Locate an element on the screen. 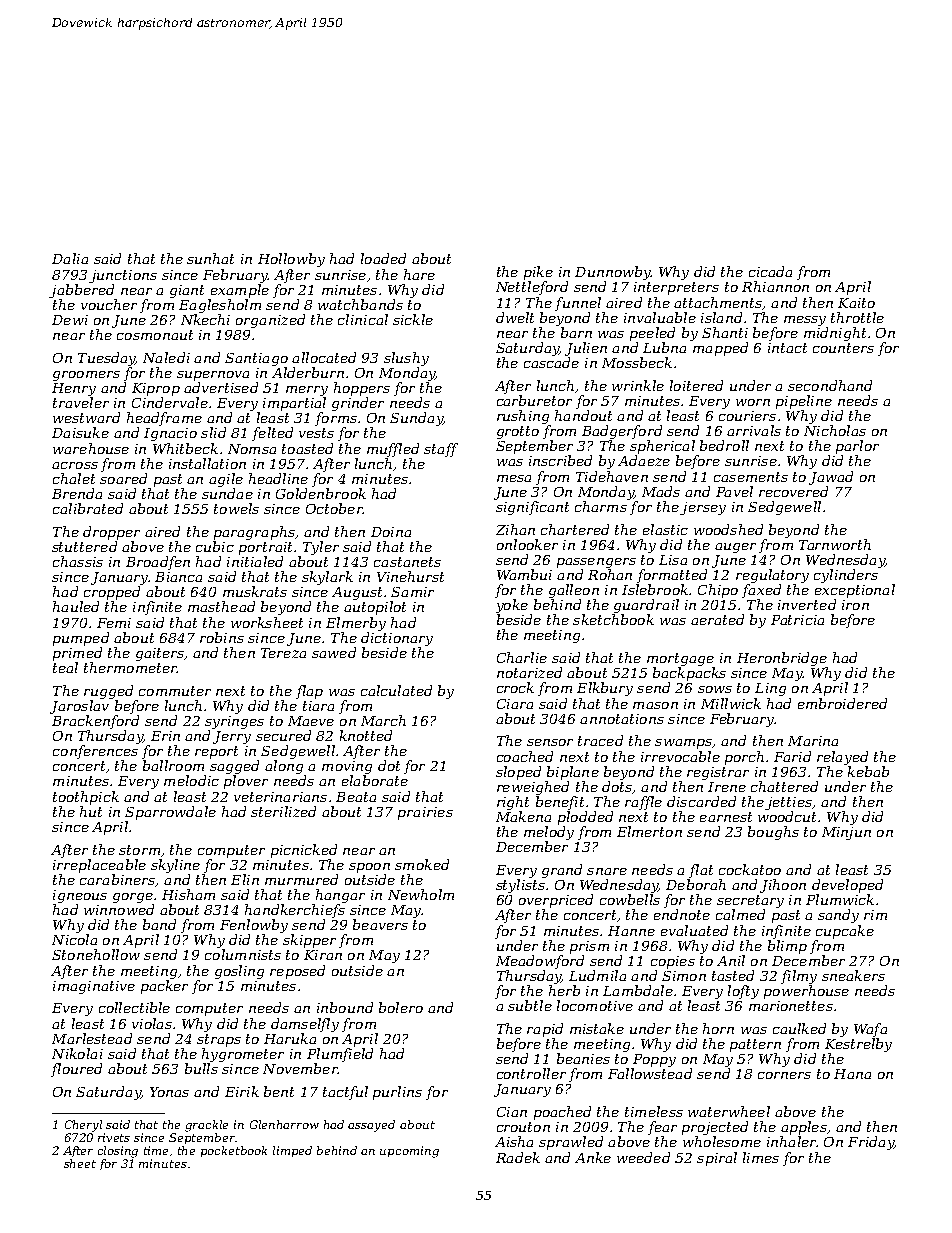  Brenda is located at coordinates (77, 493).
